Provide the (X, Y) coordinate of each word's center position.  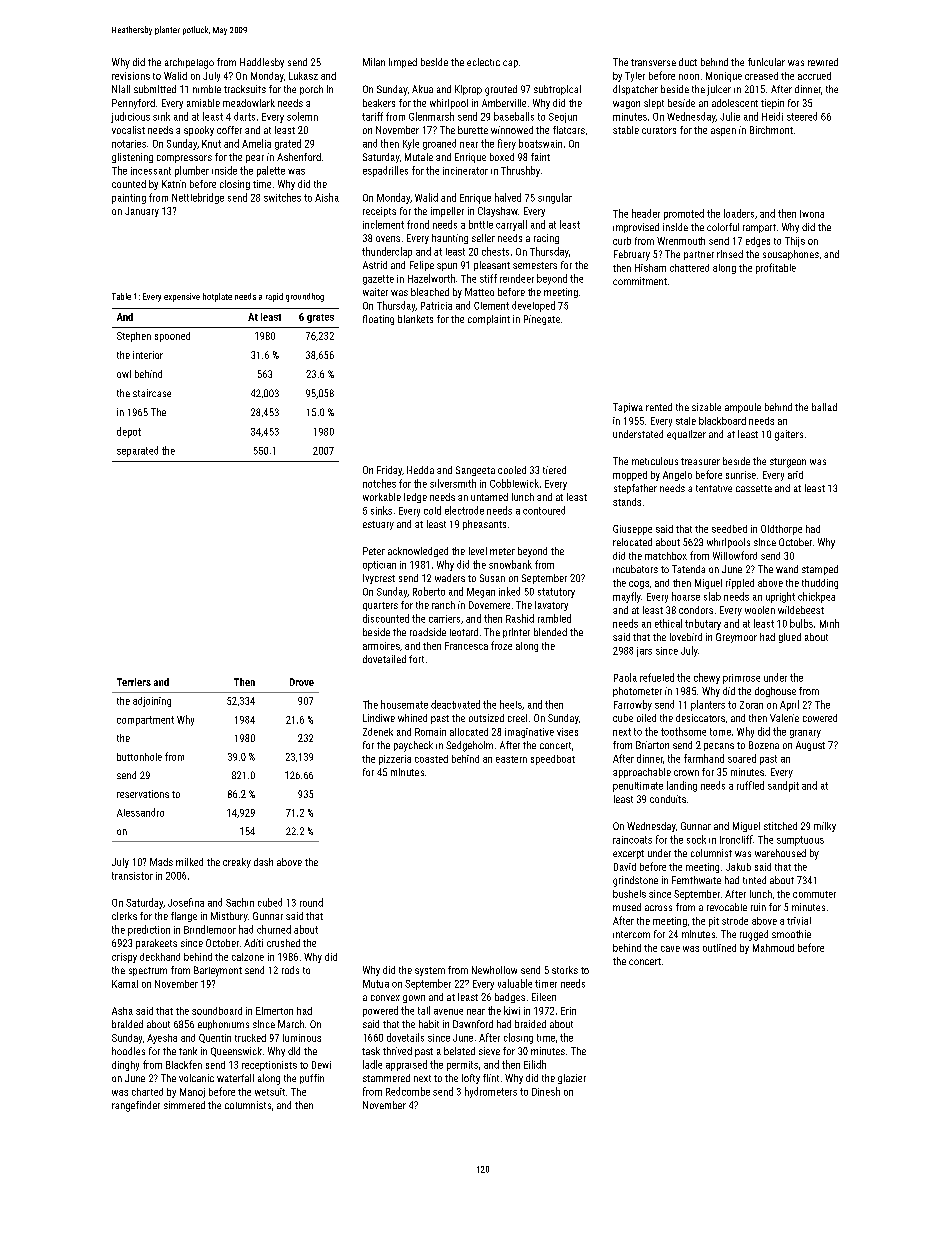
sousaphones (791, 255)
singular (555, 198)
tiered (554, 470)
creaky (237, 863)
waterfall (235, 1078)
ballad (824, 407)
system (430, 971)
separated (137, 451)
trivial (799, 921)
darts (244, 116)
